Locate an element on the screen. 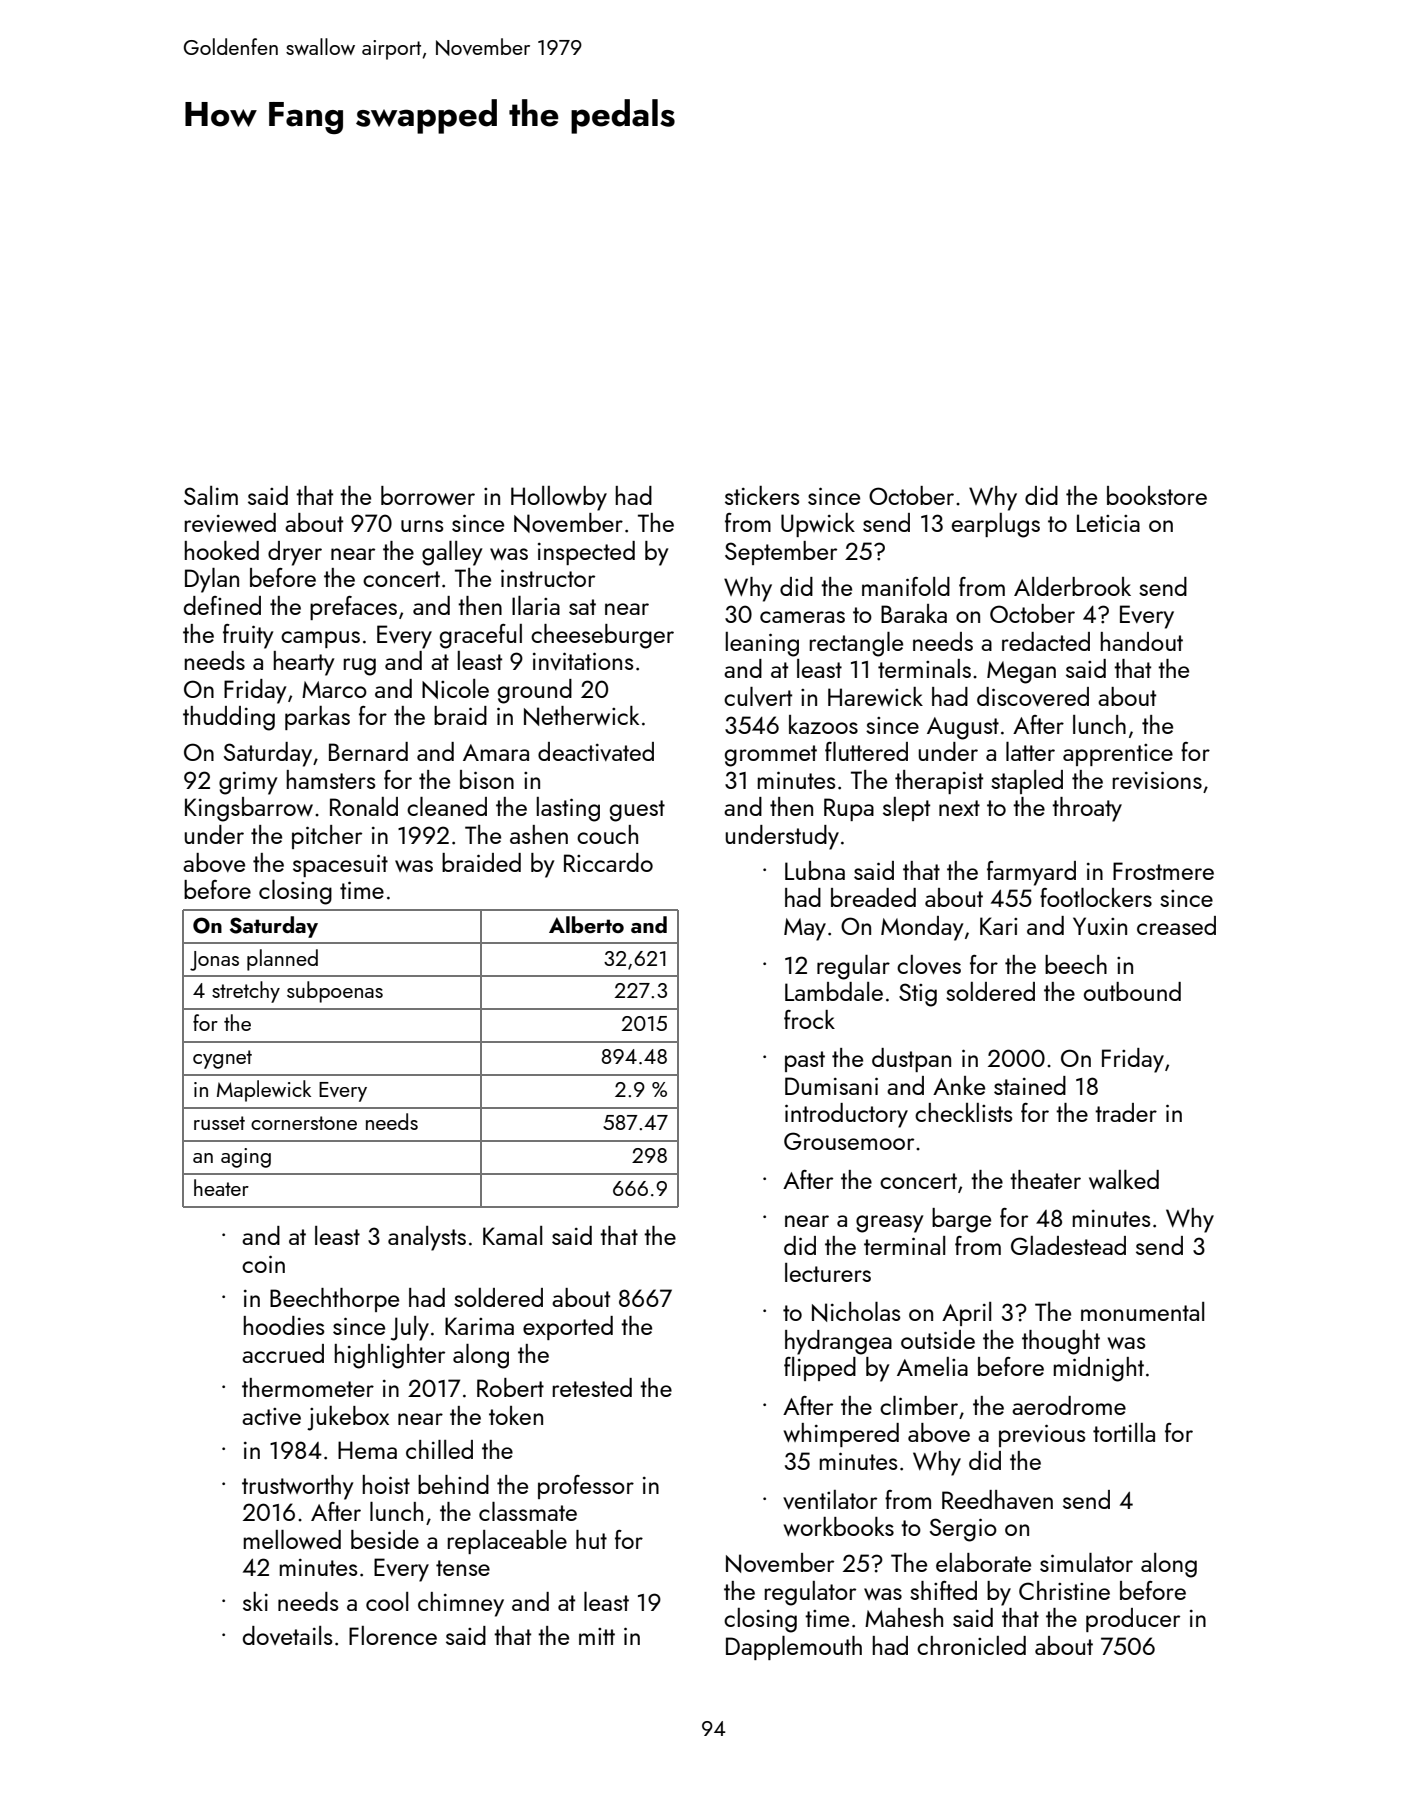 Image resolution: width=1402 pixels, height=1814 pixels. farmyard is located at coordinates (1031, 873).
